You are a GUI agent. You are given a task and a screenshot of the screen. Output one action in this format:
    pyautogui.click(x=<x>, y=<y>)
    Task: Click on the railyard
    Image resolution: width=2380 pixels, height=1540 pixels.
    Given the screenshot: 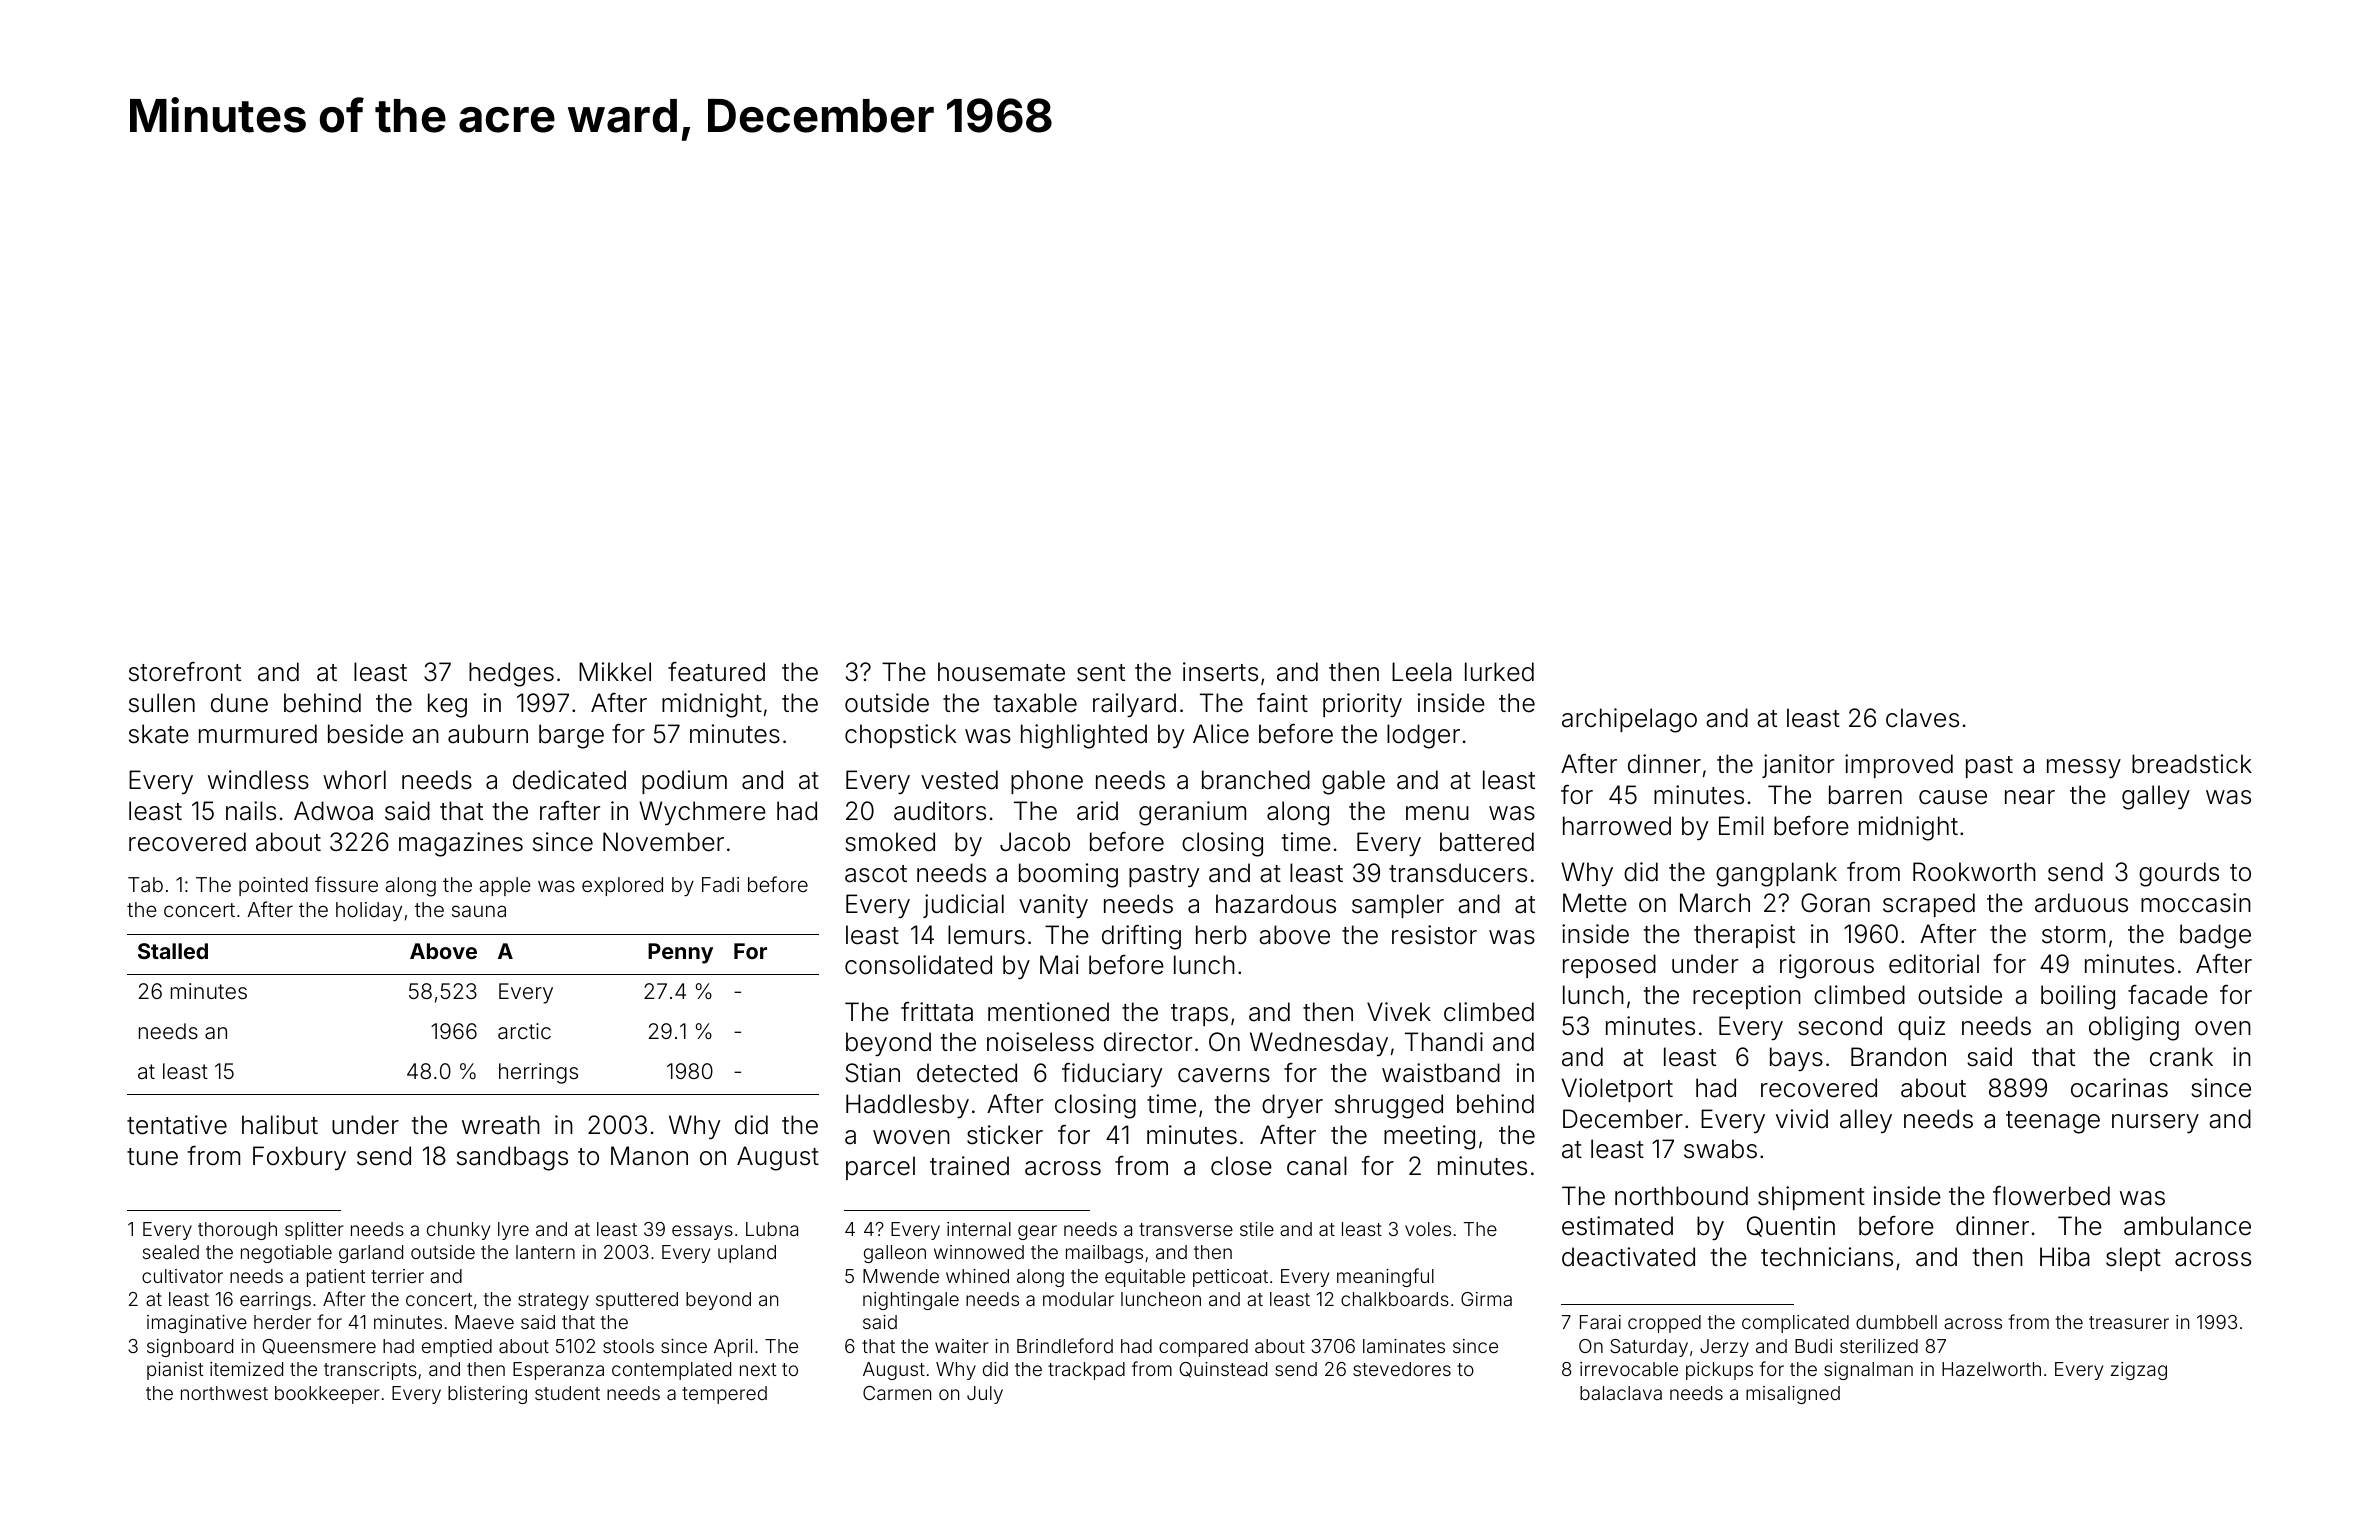 What is the action you would take?
    pyautogui.click(x=1134, y=705)
